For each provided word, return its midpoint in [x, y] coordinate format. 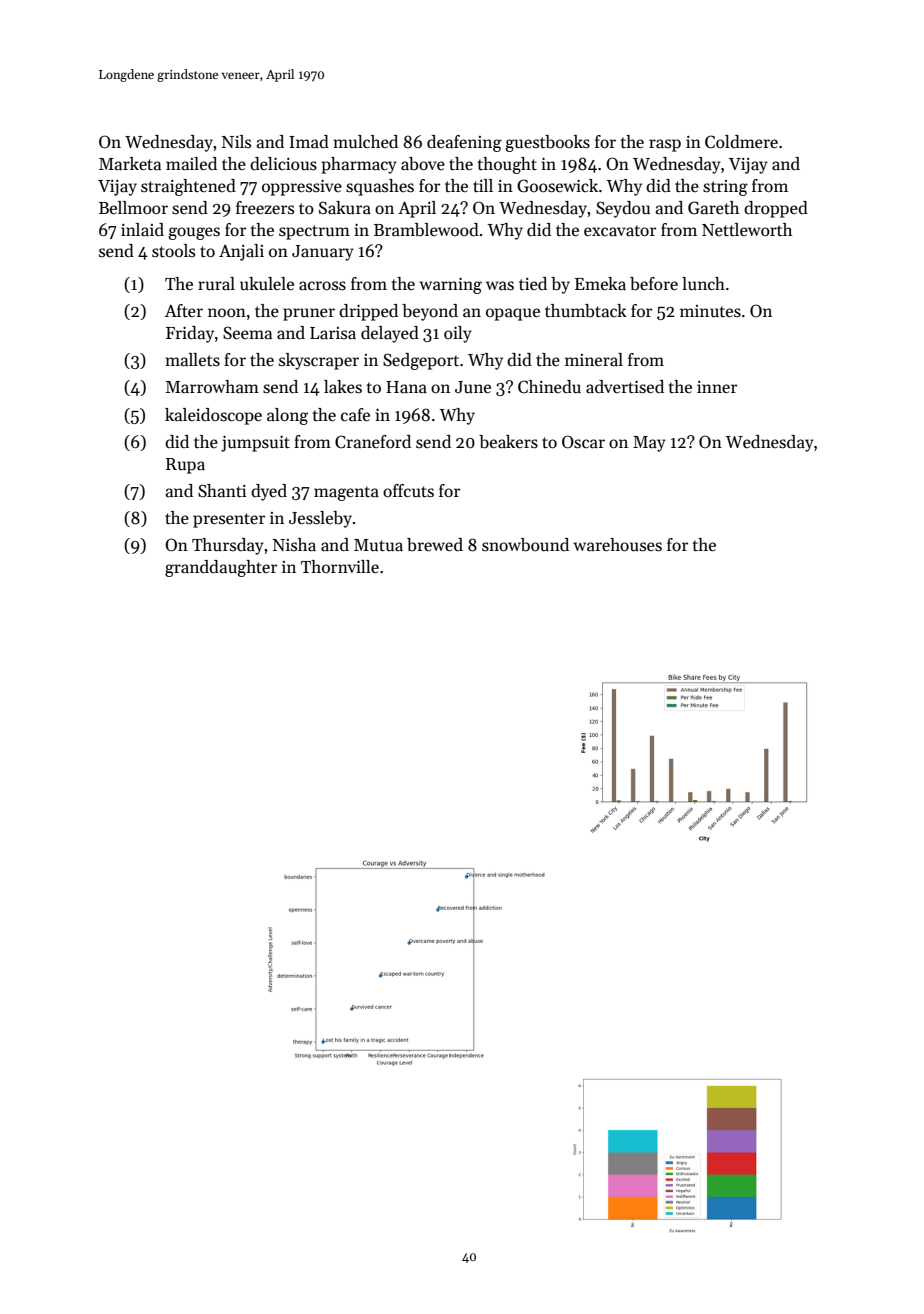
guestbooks [547, 143]
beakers [508, 442]
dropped [776, 209]
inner [717, 387]
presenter [229, 520]
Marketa [130, 164]
